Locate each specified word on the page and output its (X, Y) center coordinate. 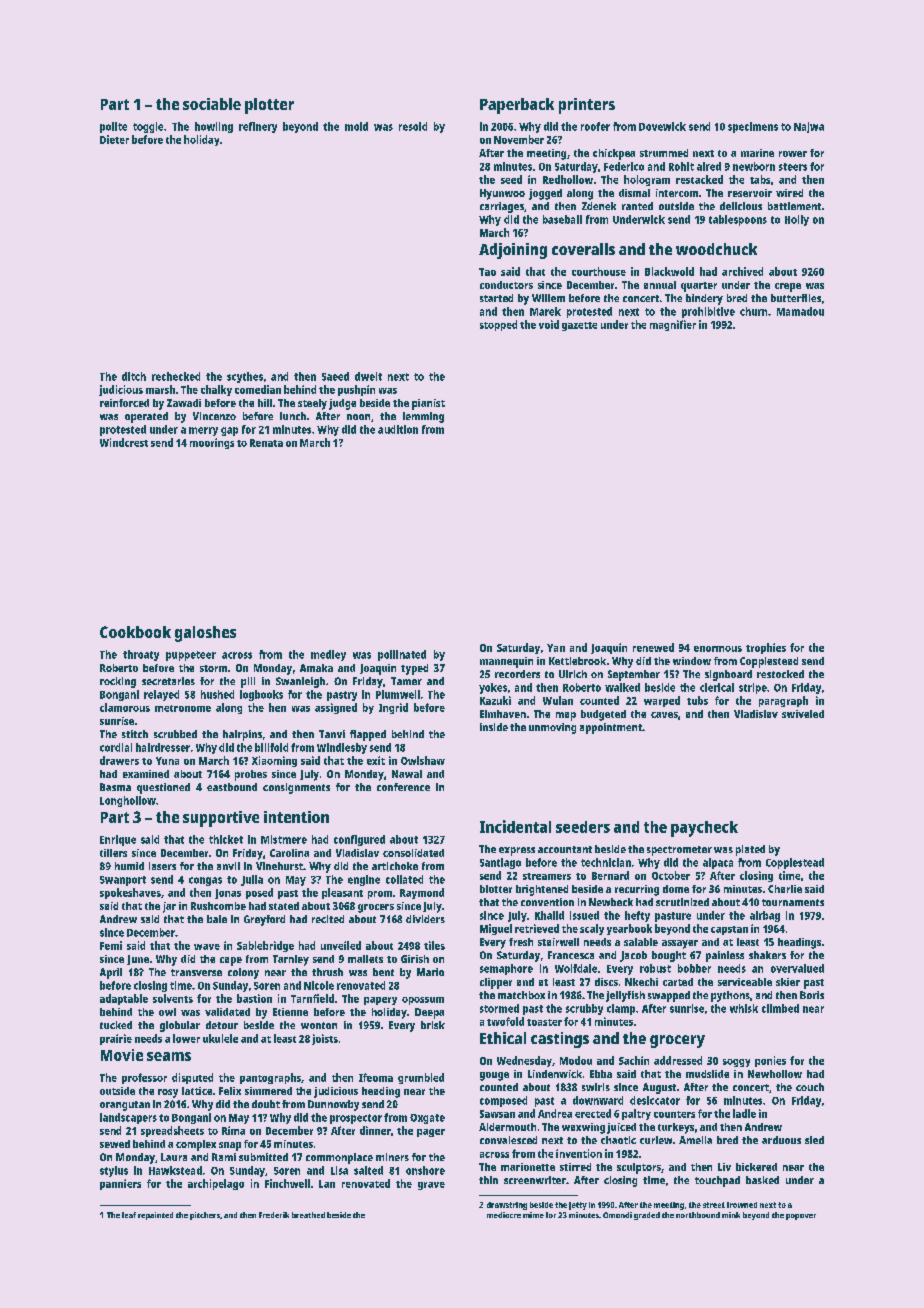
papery (380, 1001)
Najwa (809, 127)
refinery (258, 127)
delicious (741, 206)
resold (413, 126)
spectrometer (679, 851)
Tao (487, 272)
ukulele (220, 1038)
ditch (134, 376)
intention (296, 817)
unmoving (552, 728)
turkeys (676, 1128)
